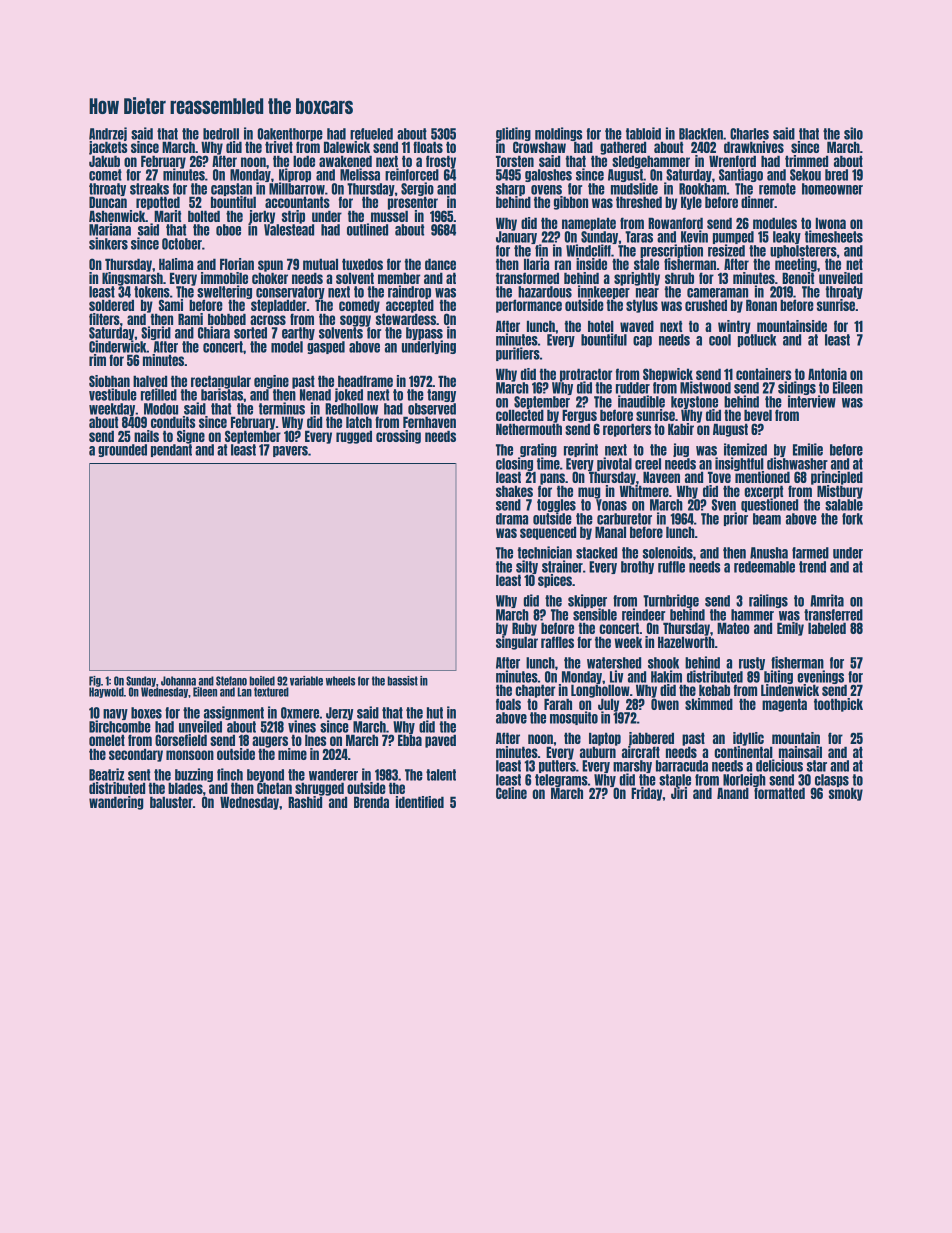 The height and width of the screenshot is (1233, 952). I want to click on trend, so click(812, 567).
